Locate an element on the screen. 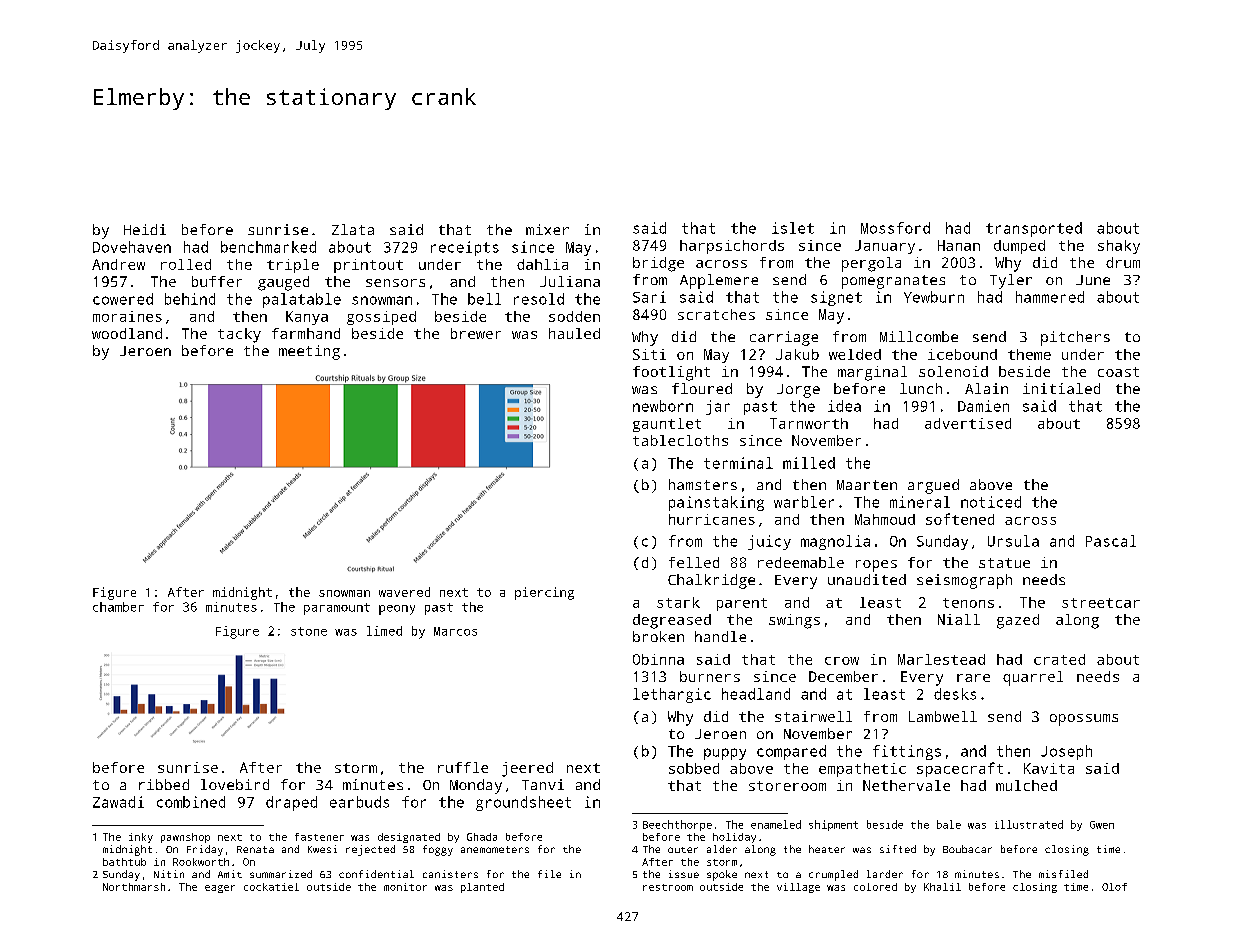 This screenshot has width=1233, height=952. felled is located at coordinates (694, 562).
